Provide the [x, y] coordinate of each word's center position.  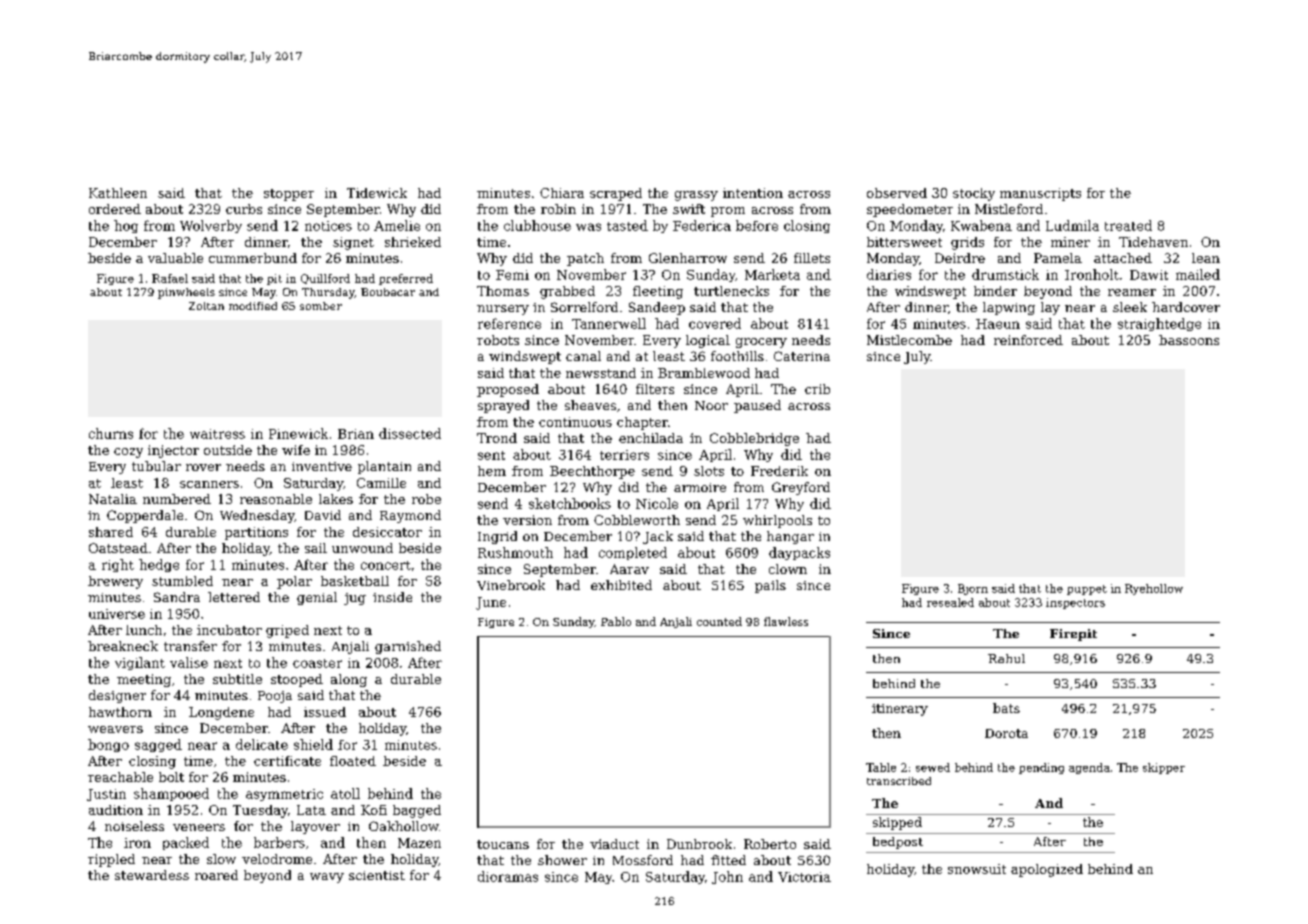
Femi [512, 275]
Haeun [998, 324]
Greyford [801, 488]
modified [253, 306]
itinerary [900, 710]
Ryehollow [1154, 589]
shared [111, 532]
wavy [327, 878]
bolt [171, 777]
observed [897, 193]
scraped [616, 194]
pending [1041, 768]
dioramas [508, 876]
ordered [115, 209]
